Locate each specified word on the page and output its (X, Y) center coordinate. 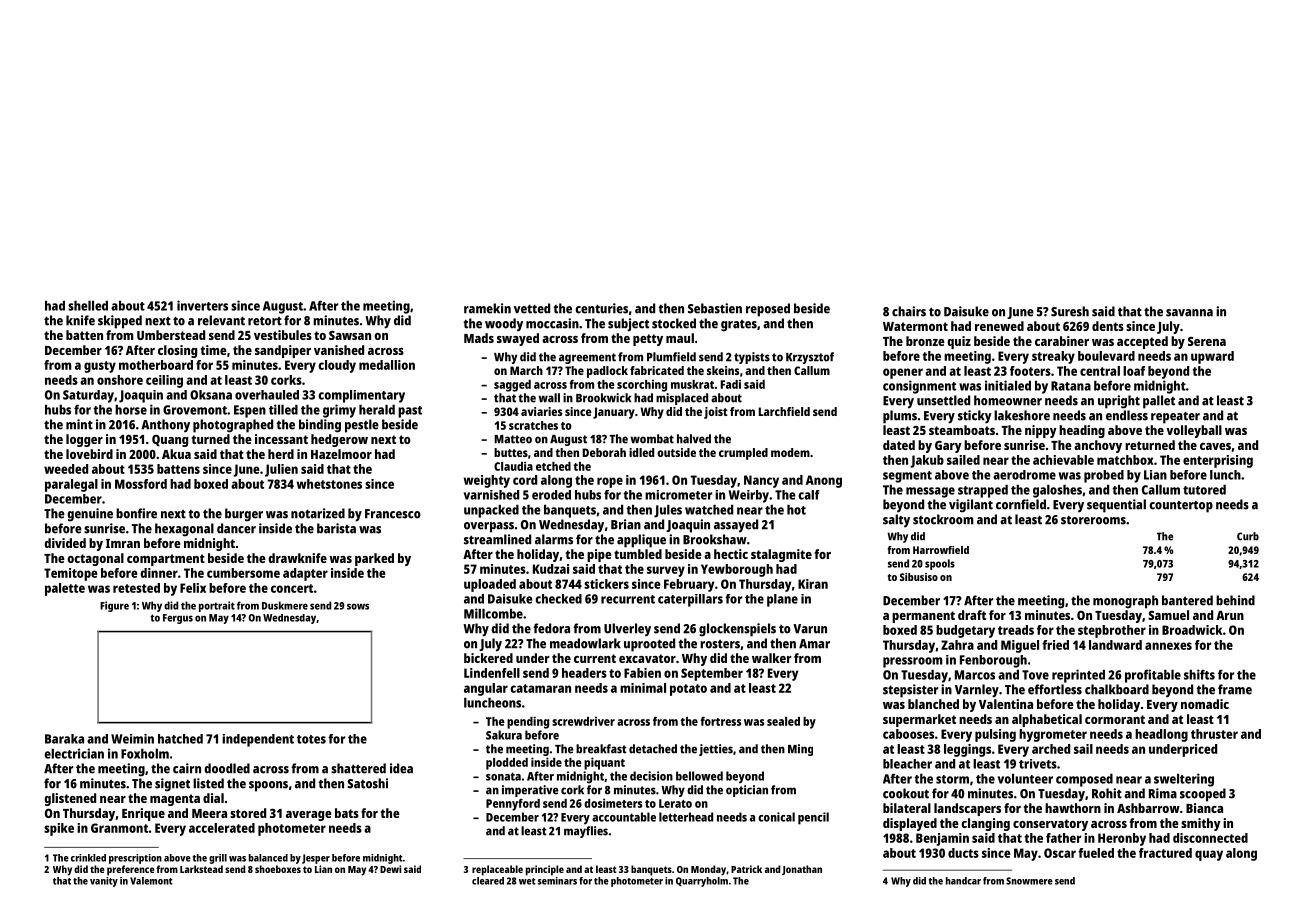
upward (1212, 357)
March (526, 370)
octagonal (95, 559)
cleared (488, 881)
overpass (489, 527)
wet (527, 881)
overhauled (267, 395)
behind (1235, 600)
